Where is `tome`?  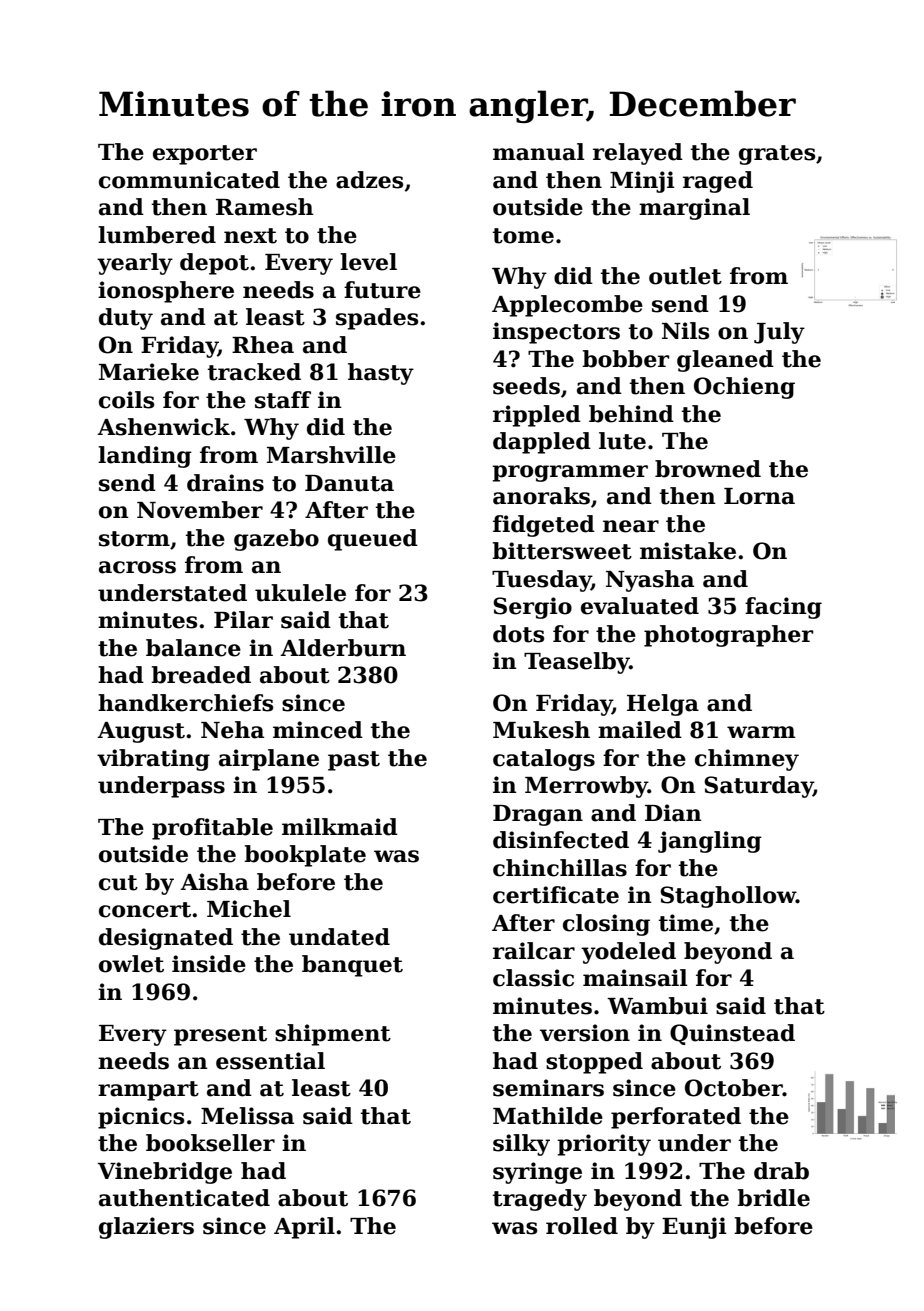 tome is located at coordinates (523, 236).
